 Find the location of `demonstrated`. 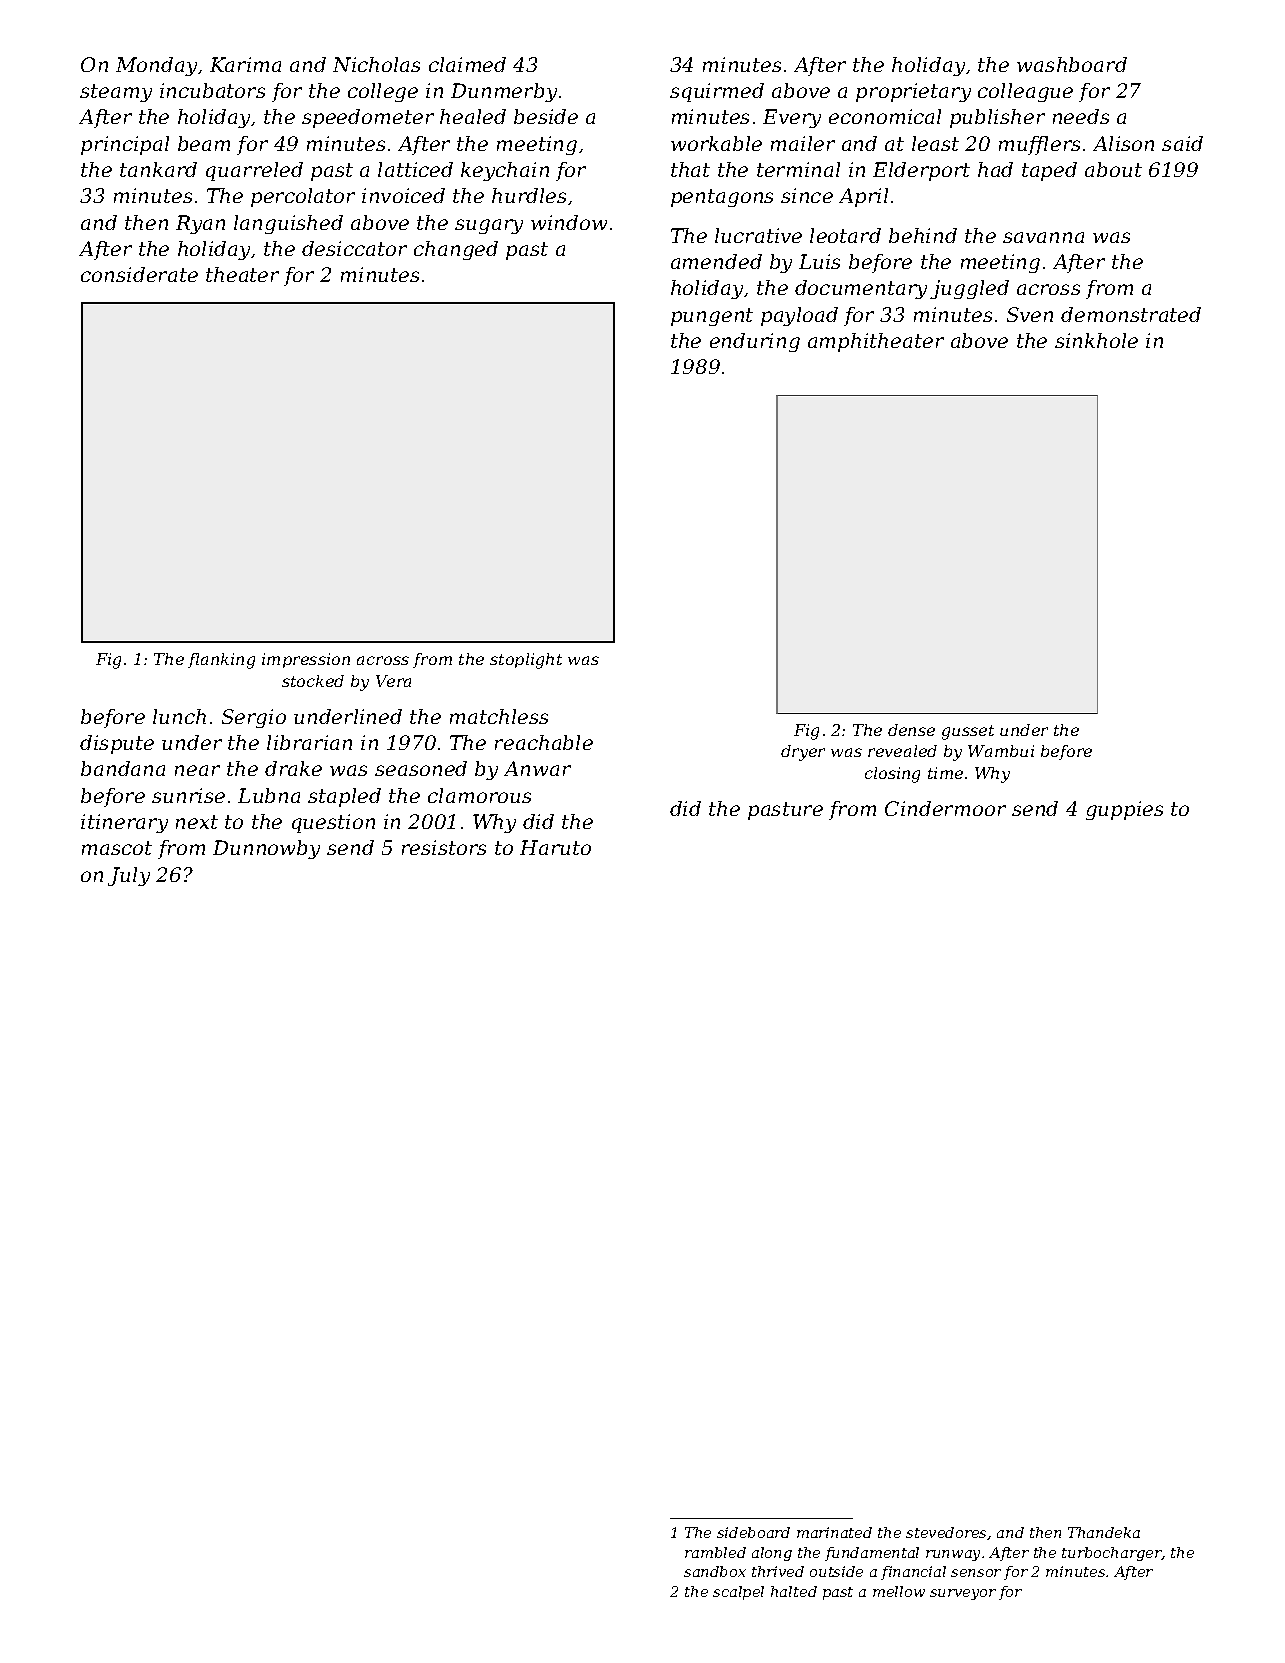

demonstrated is located at coordinates (1131, 314).
